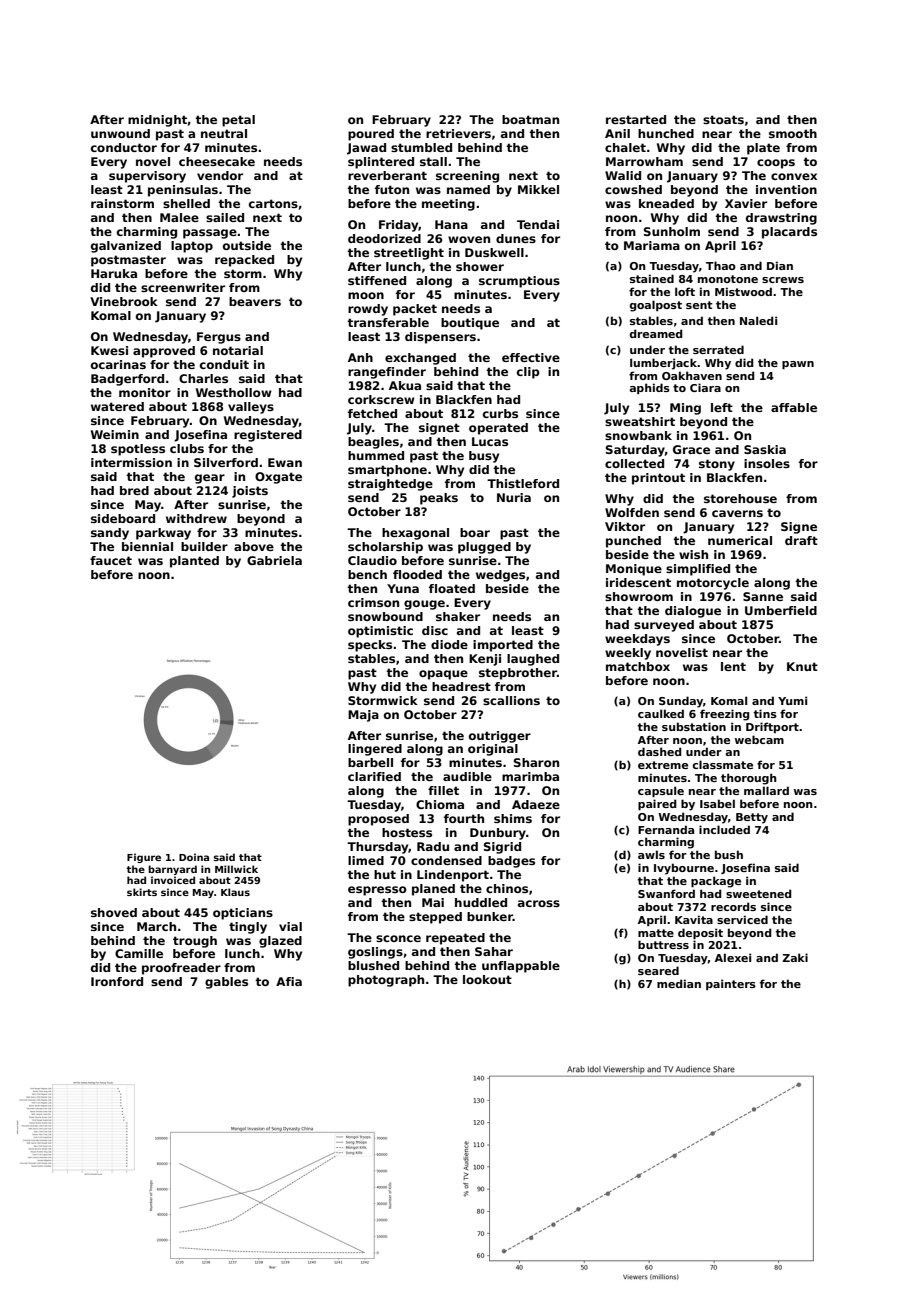 This page has height=1316, width=908. I want to click on petal, so click(238, 121).
